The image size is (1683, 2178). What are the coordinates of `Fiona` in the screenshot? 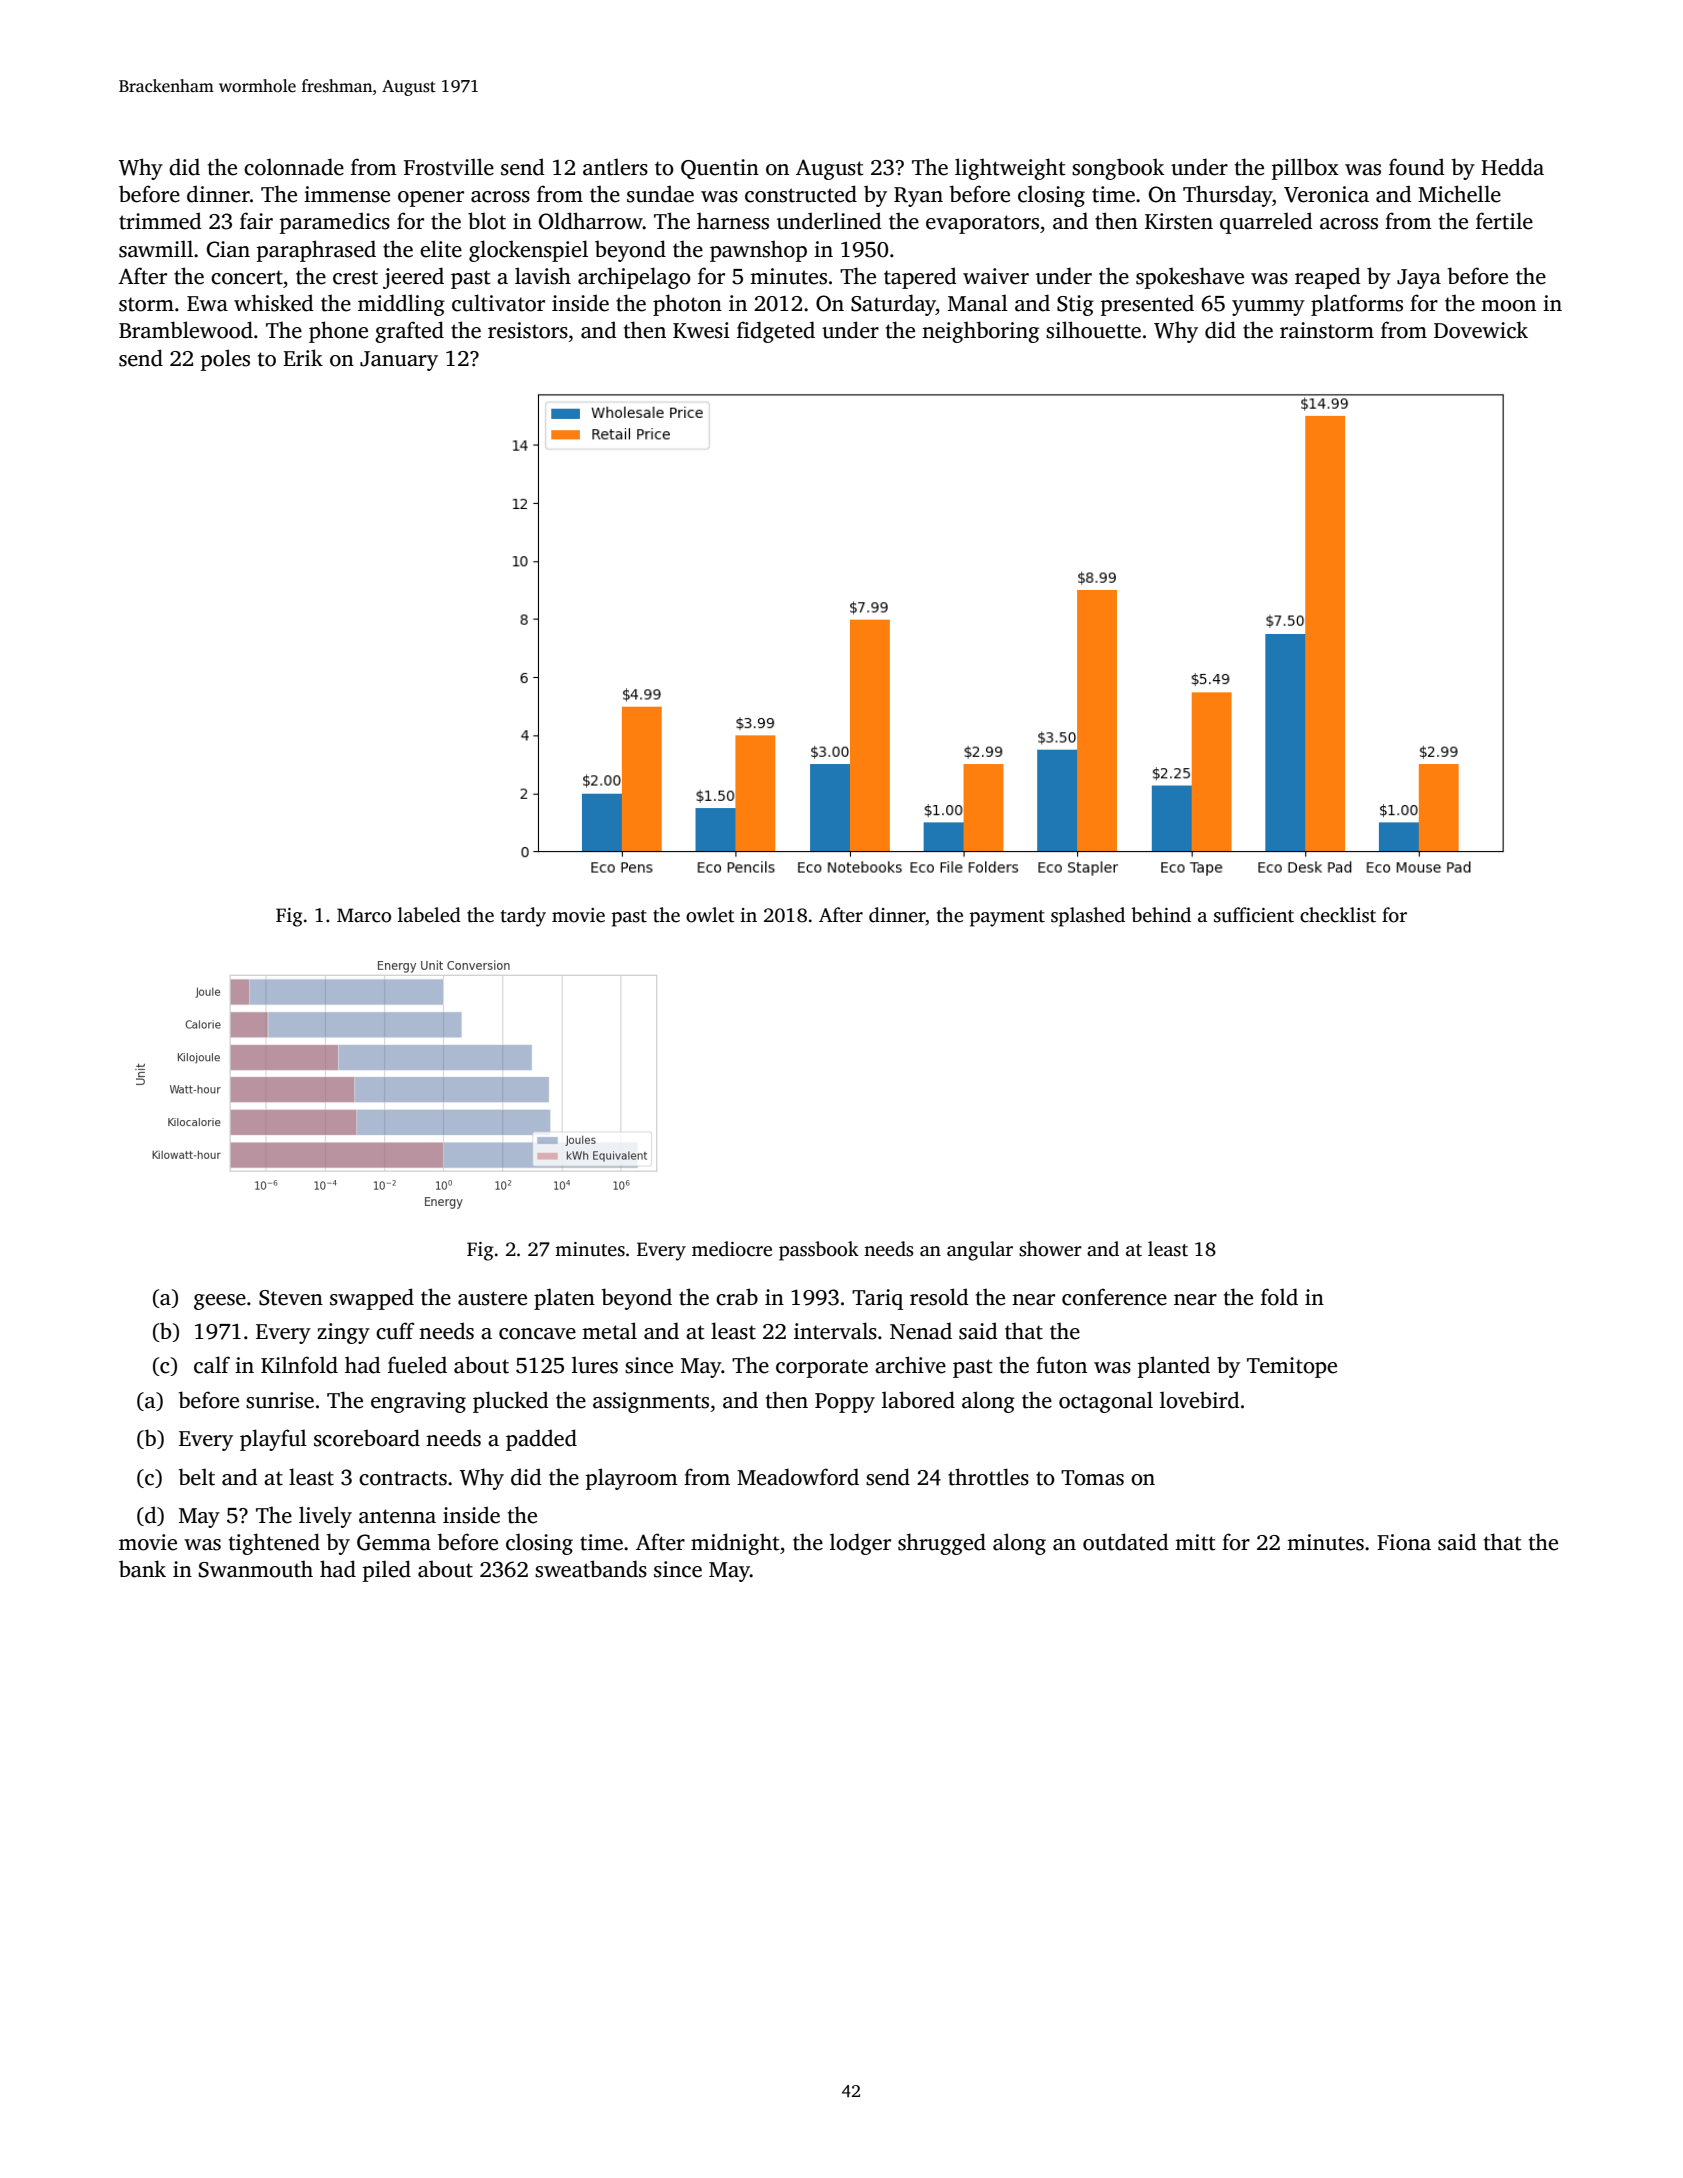 It's located at (1404, 1542).
